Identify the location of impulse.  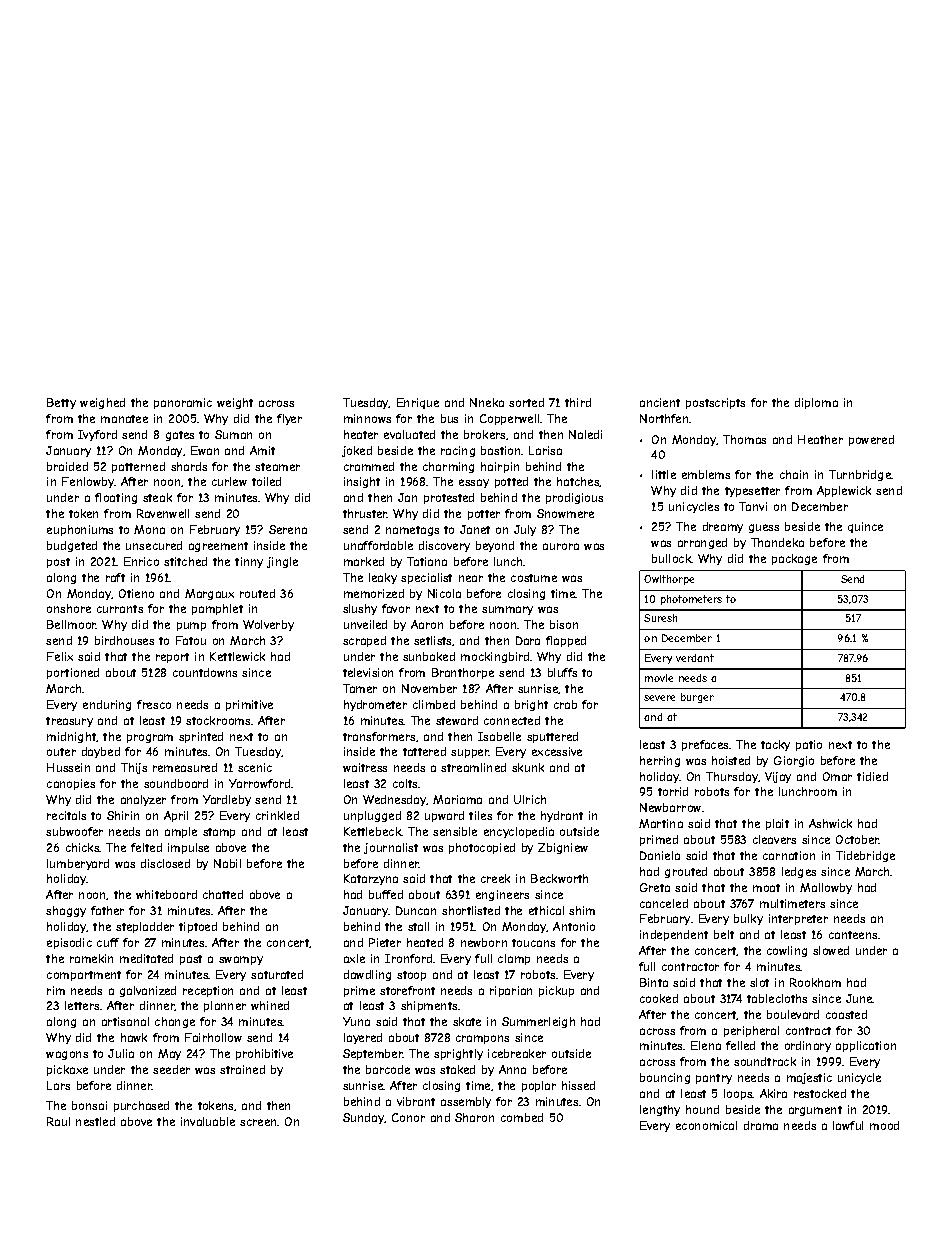
(188, 848).
